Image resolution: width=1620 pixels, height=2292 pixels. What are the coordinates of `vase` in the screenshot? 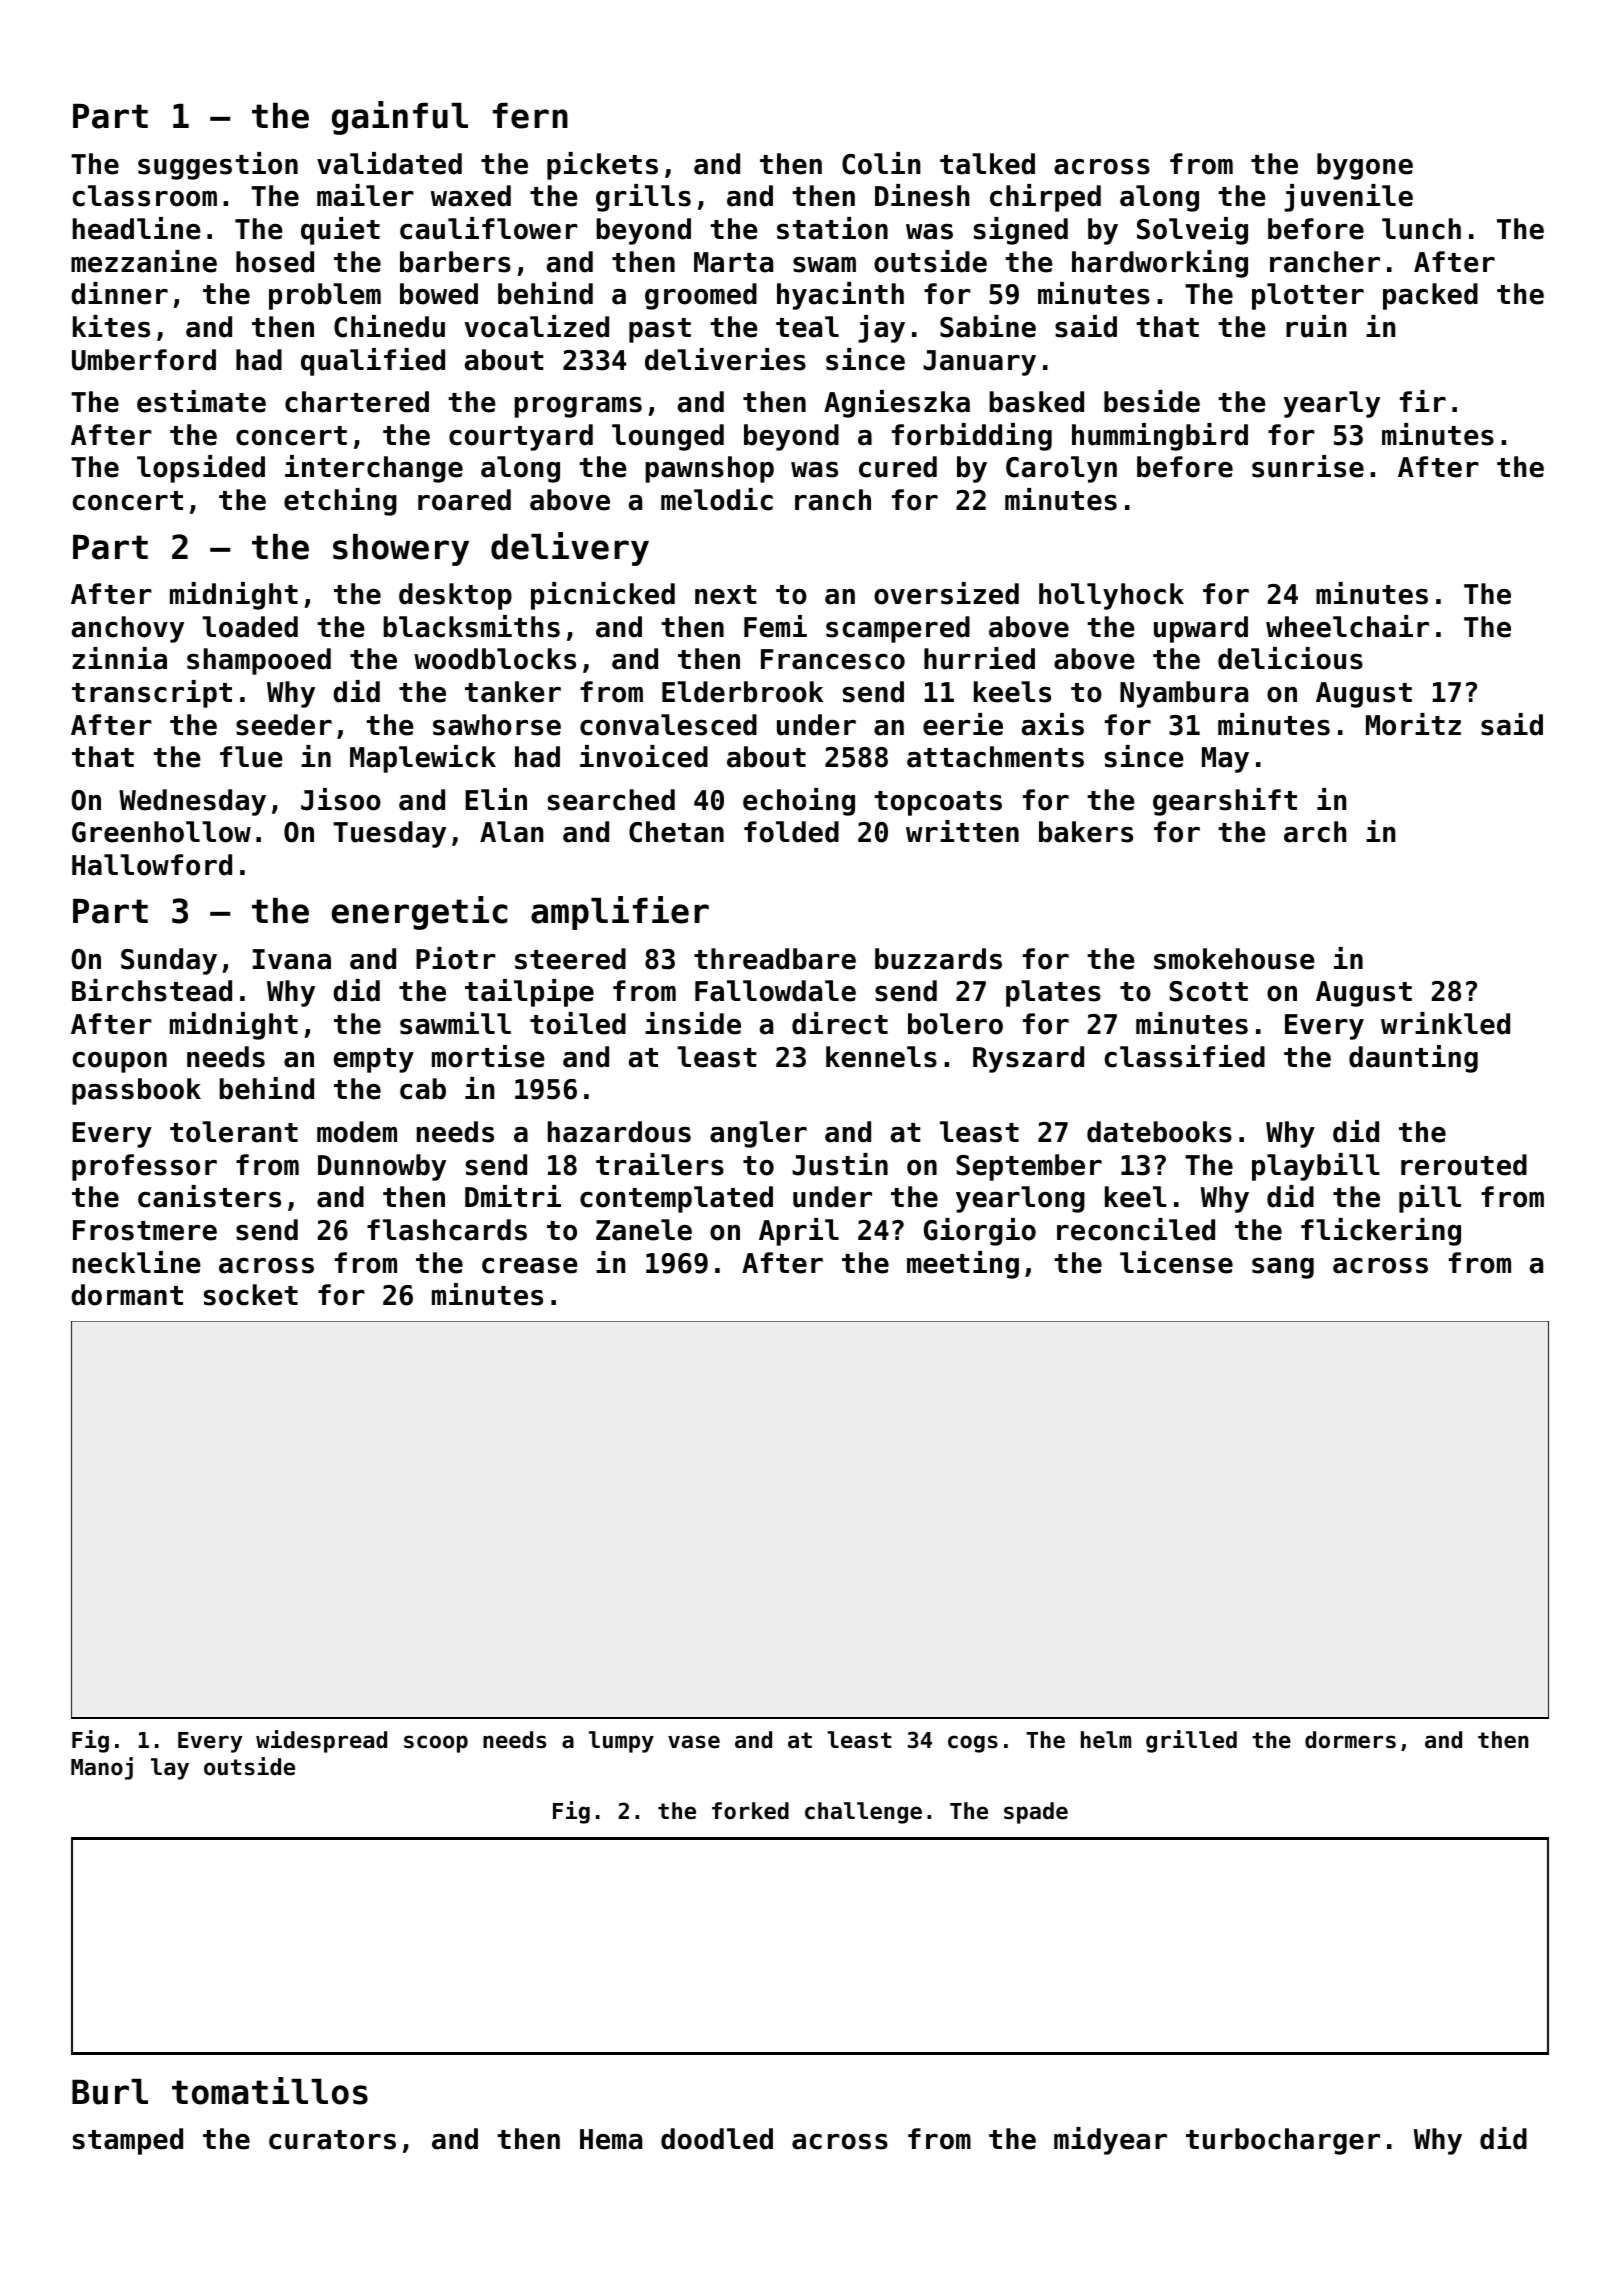 It's located at (694, 1742).
